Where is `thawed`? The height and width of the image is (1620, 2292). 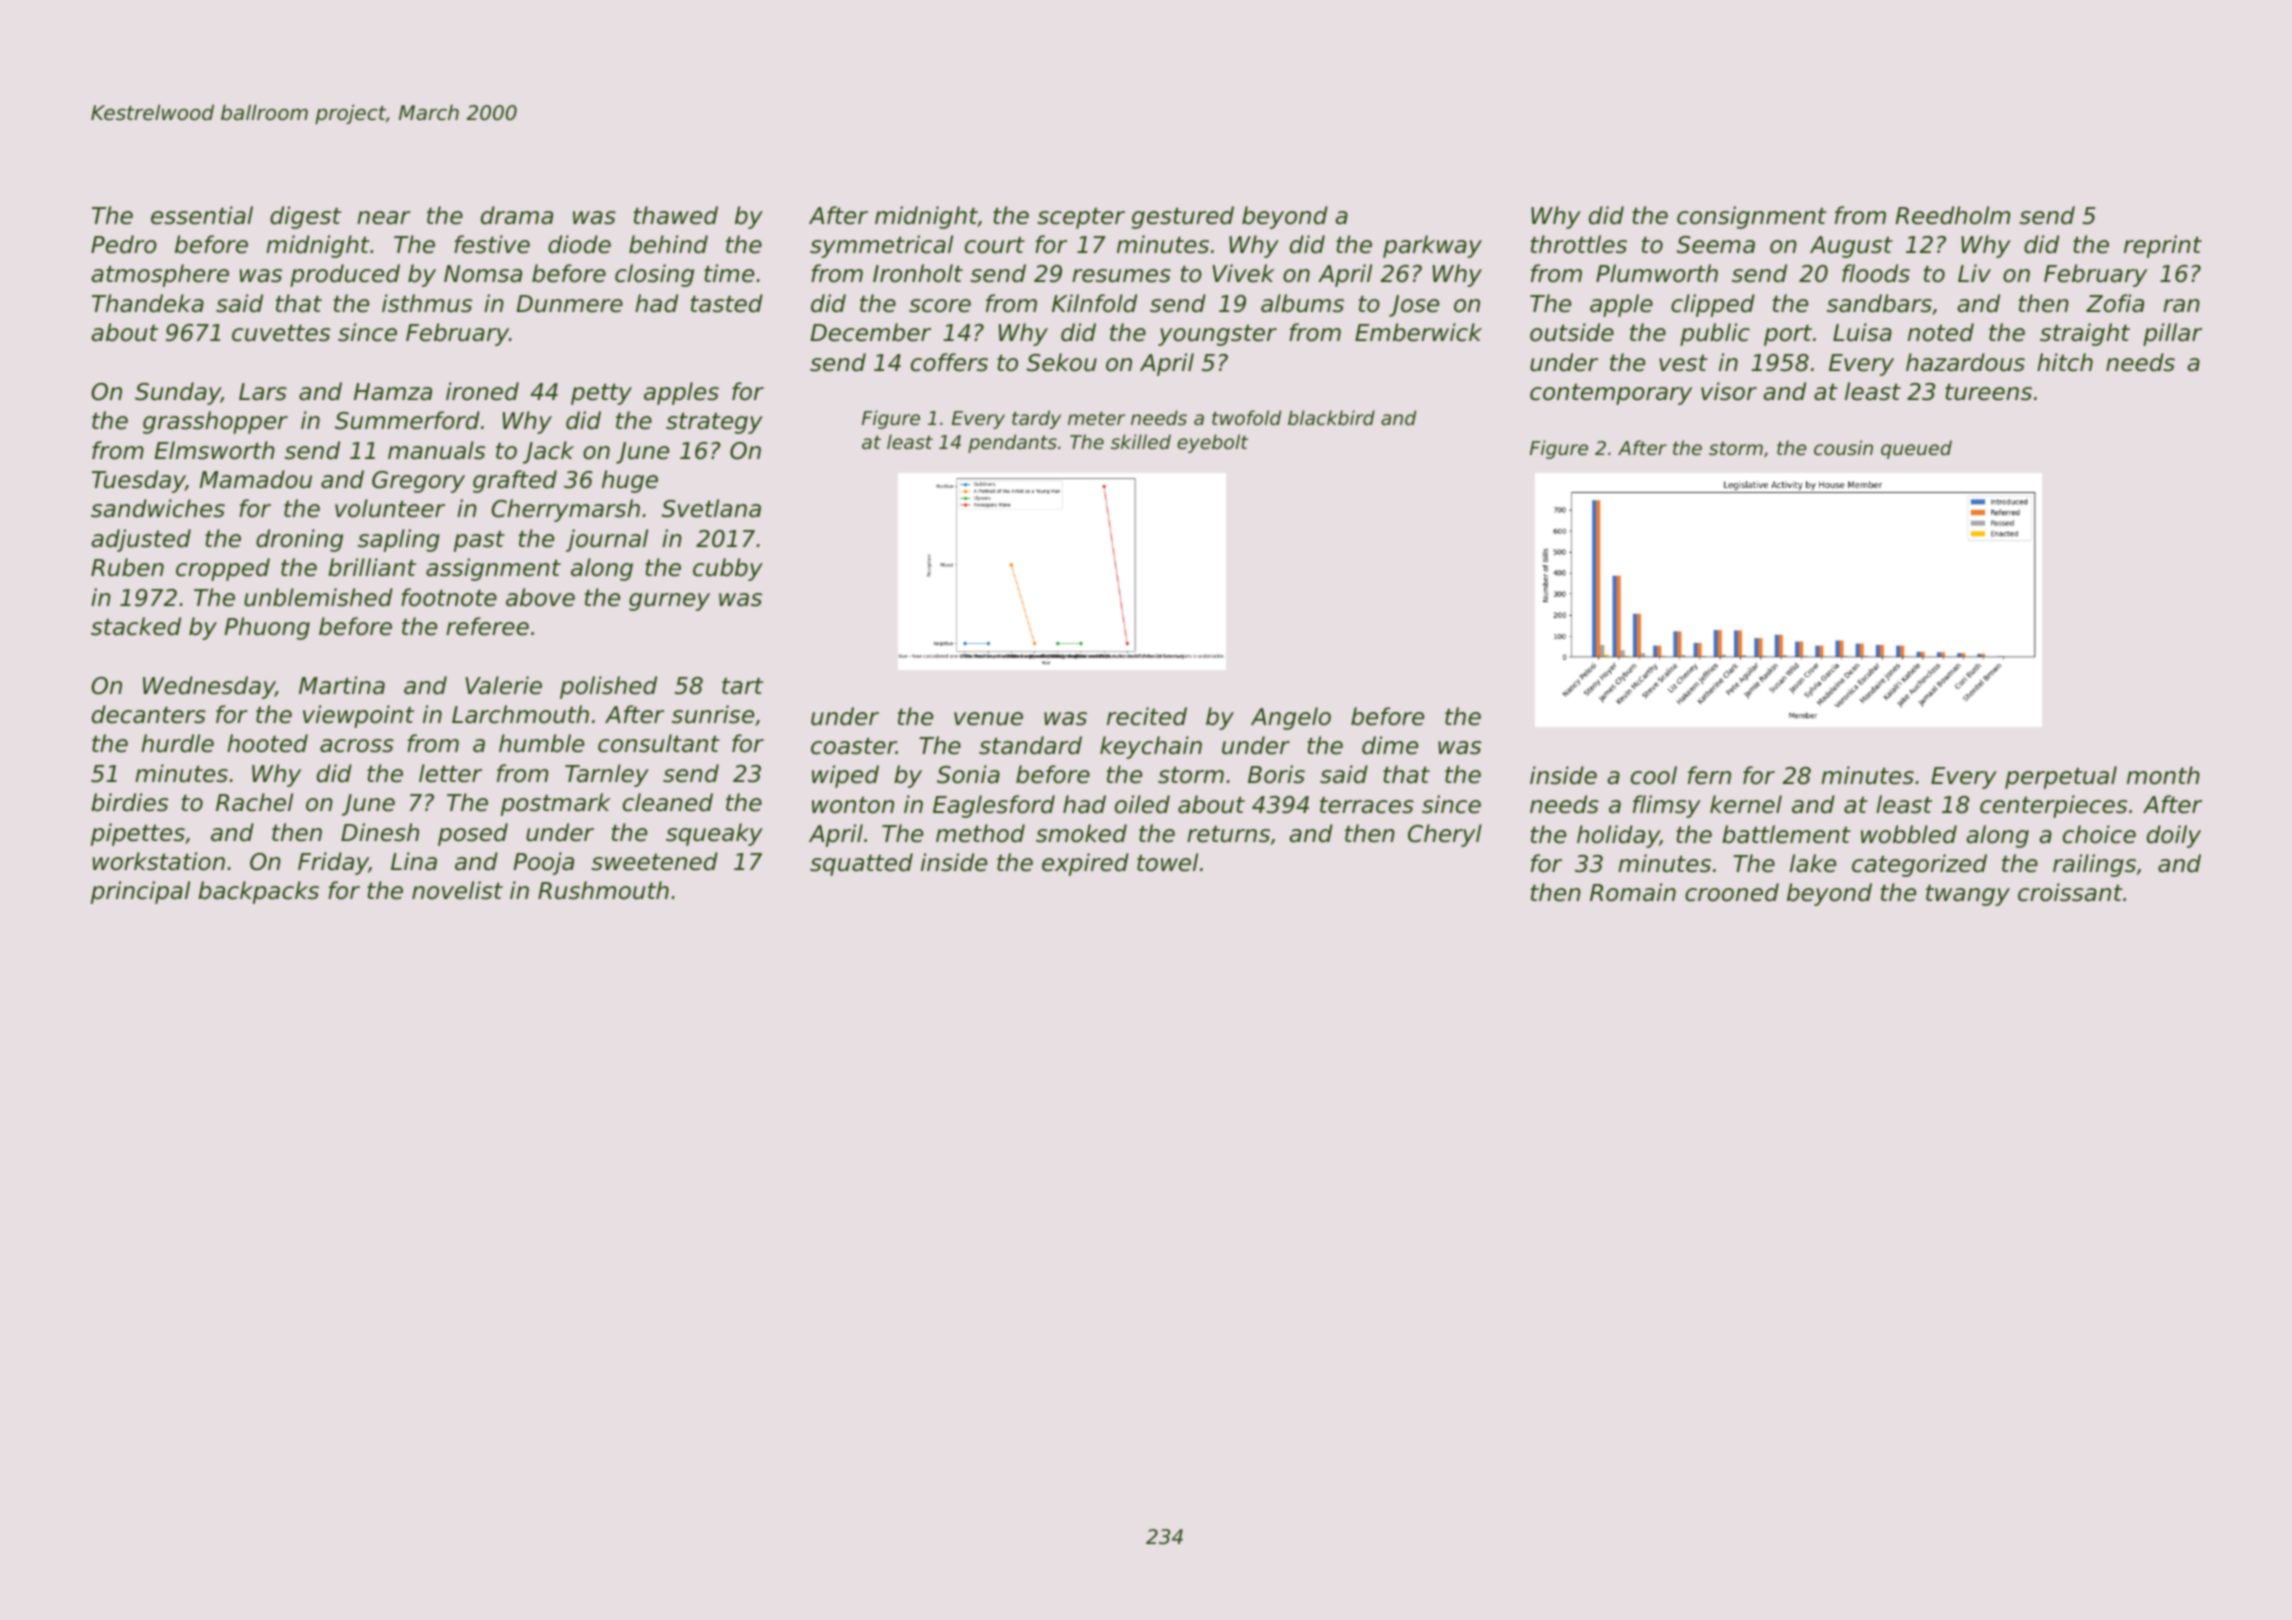 thawed is located at coordinates (676, 215).
